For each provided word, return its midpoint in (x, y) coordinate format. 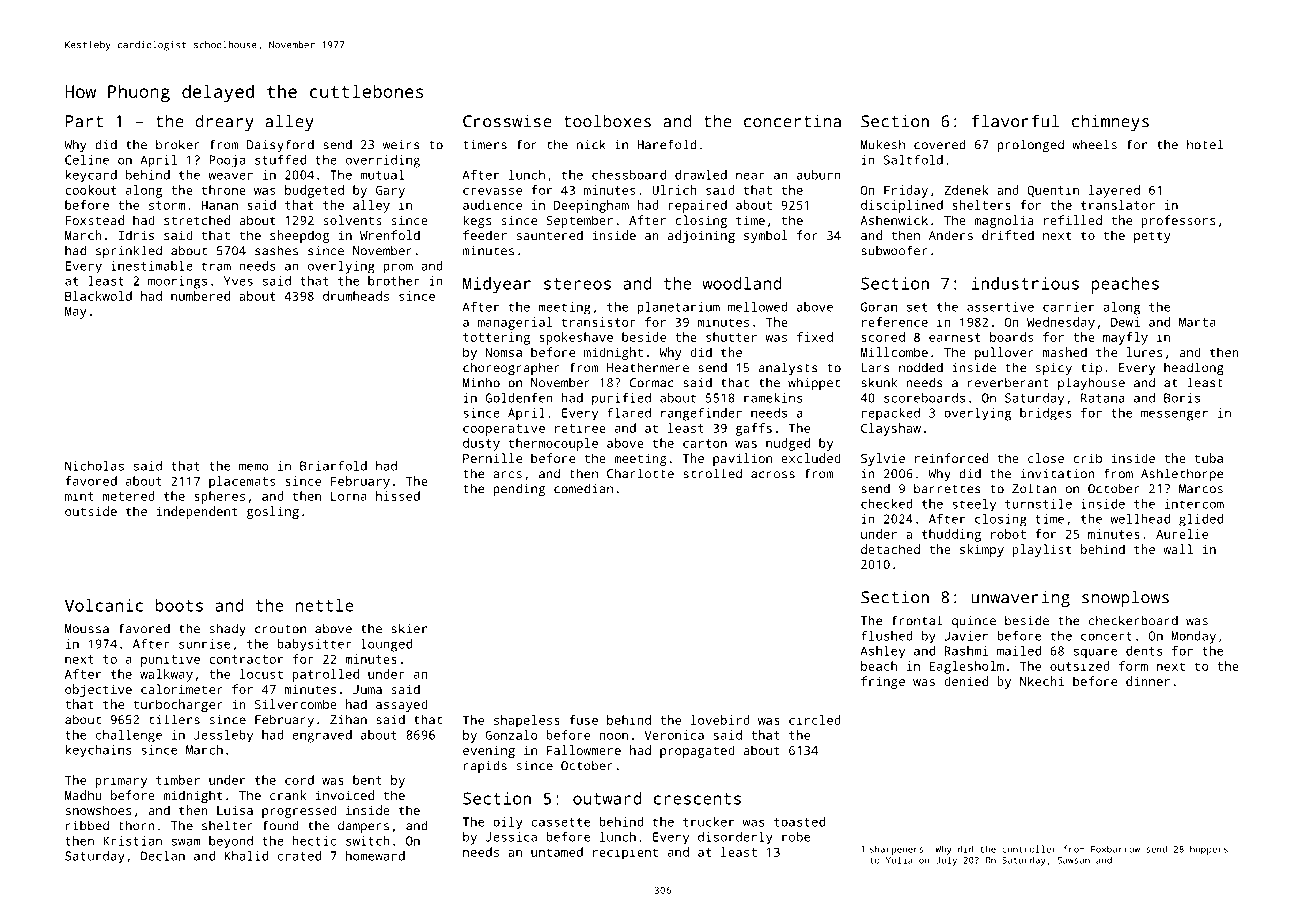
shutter (731, 337)
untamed (557, 852)
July (946, 861)
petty (1152, 237)
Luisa (235, 810)
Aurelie (1182, 534)
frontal (917, 620)
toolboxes (607, 121)
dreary (224, 122)
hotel (1205, 144)
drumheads (356, 296)
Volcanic (104, 605)
